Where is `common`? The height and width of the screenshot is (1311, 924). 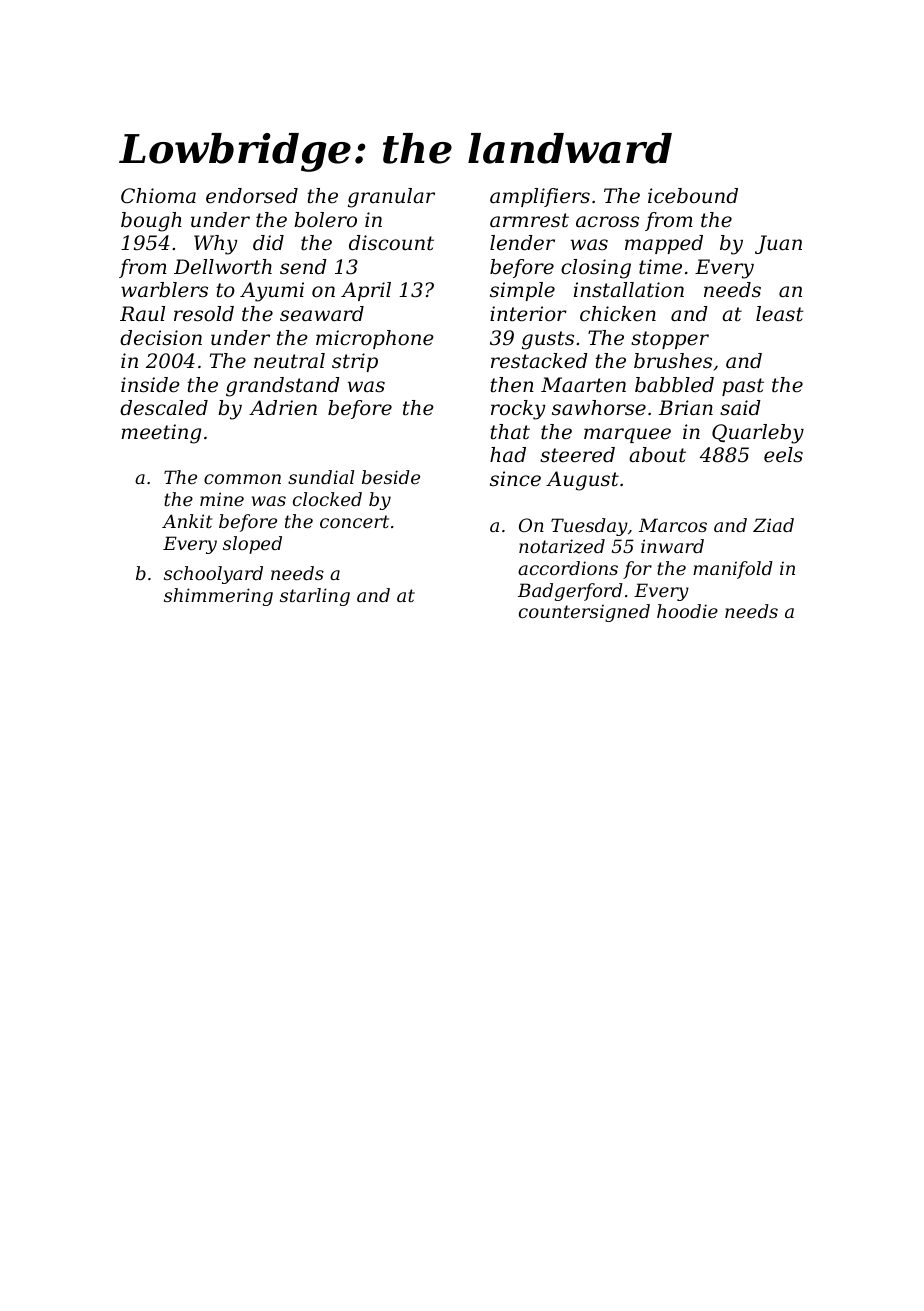 common is located at coordinates (242, 479).
